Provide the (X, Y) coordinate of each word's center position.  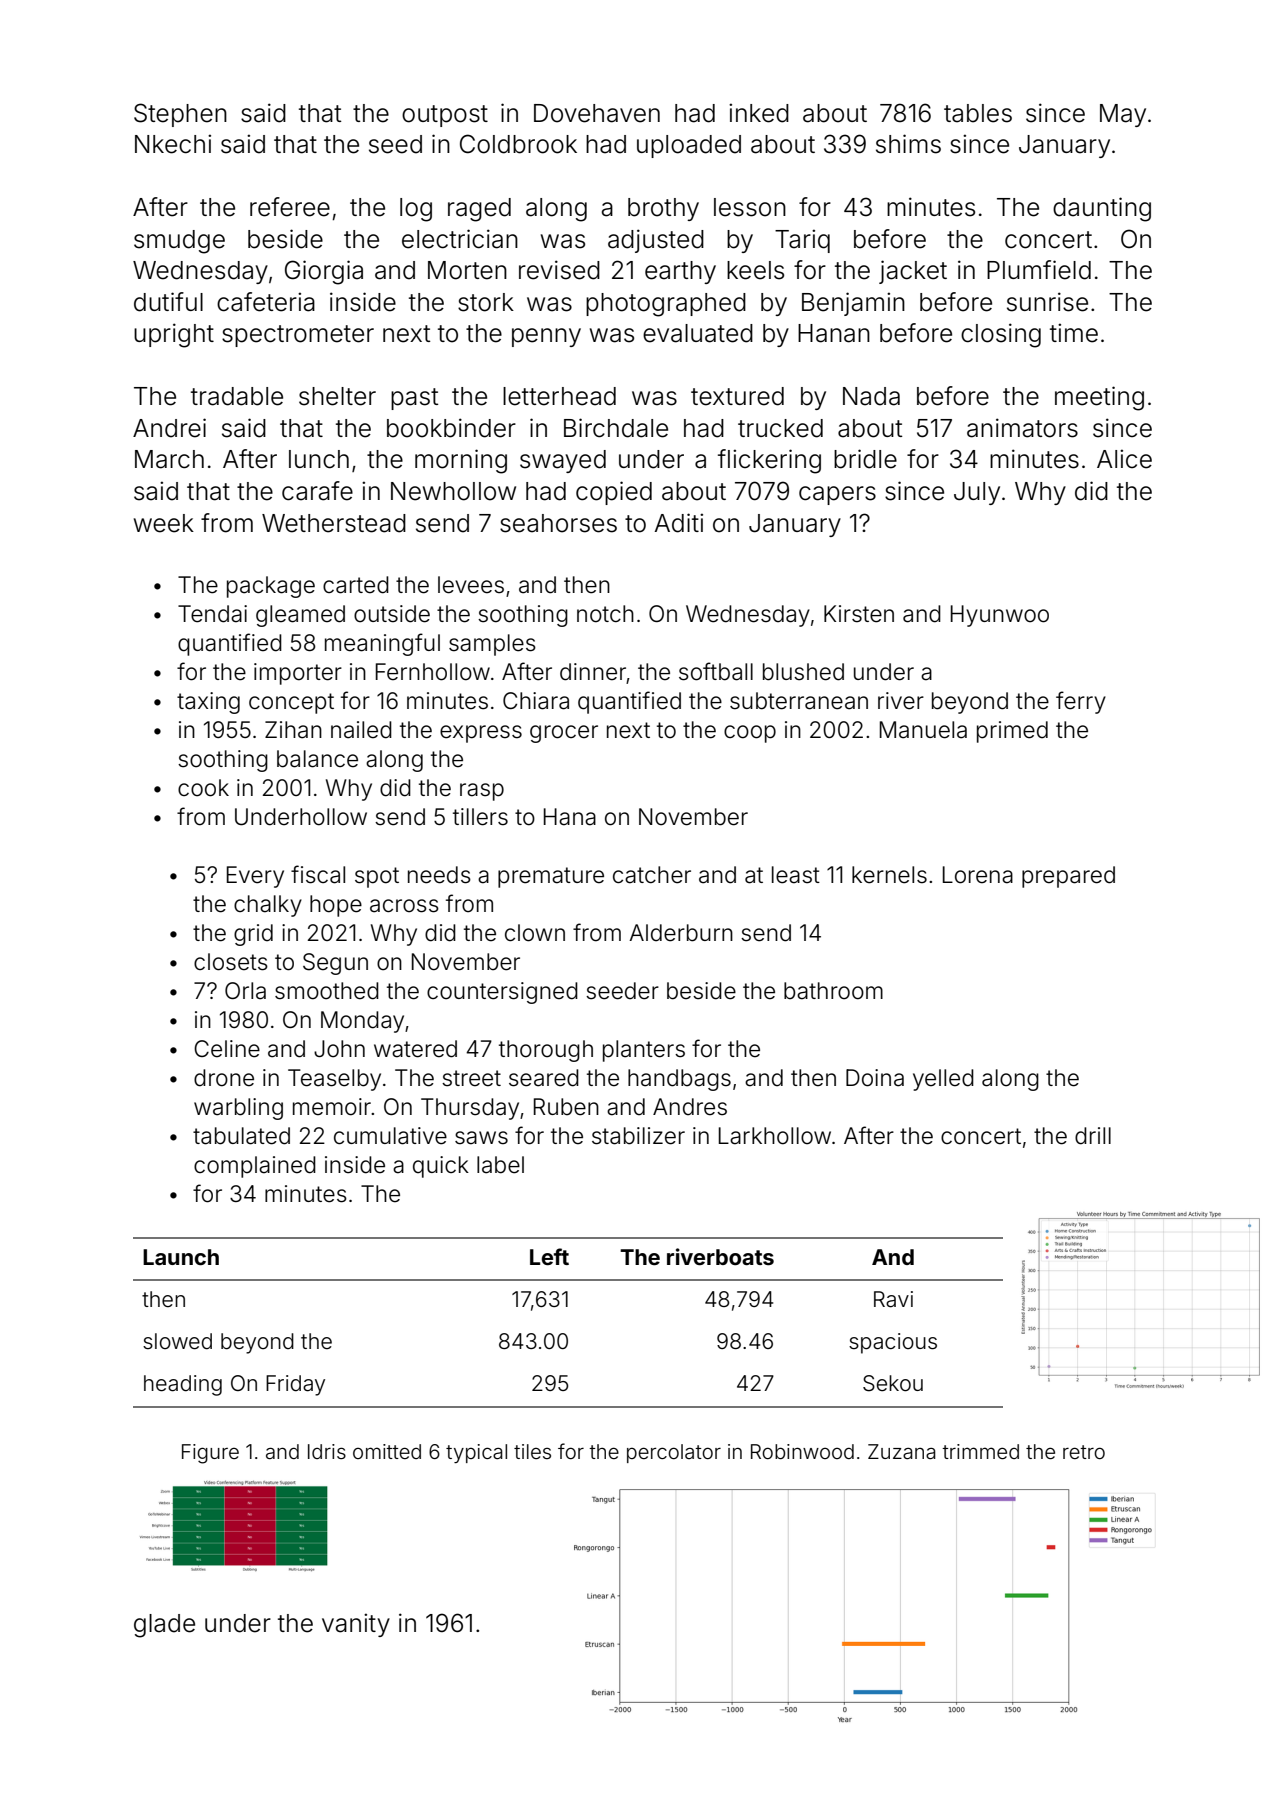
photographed (666, 305)
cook (203, 788)
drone (224, 1078)
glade (164, 1626)
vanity (356, 1625)
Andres (690, 1107)
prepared (1068, 877)
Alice (1124, 459)
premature (551, 877)
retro (1084, 1452)
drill (1093, 1136)
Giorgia (324, 272)
